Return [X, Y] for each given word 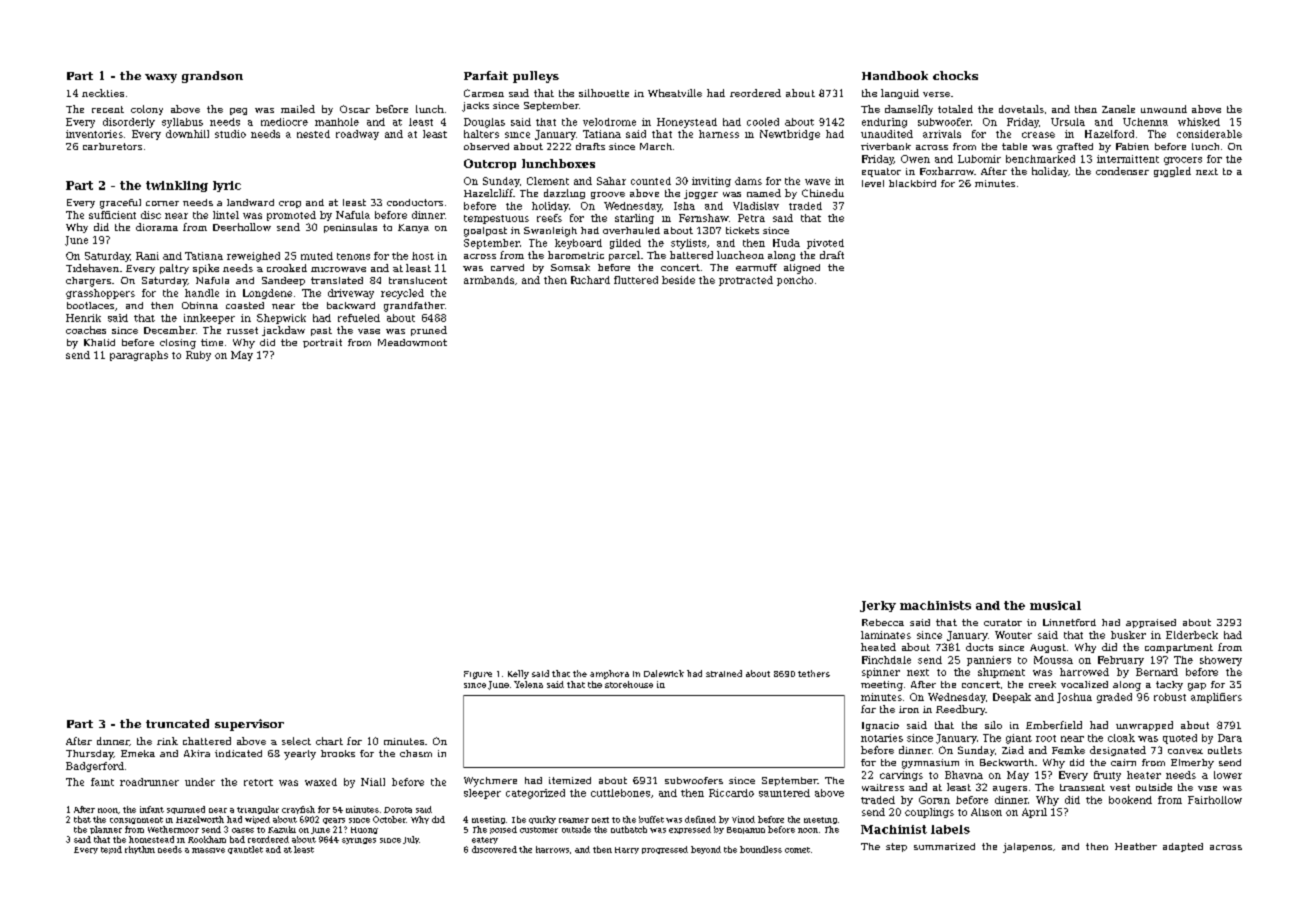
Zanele [1118, 109]
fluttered [636, 280]
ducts [979, 647]
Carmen [484, 93]
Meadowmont [412, 342]
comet [797, 850]
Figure [478, 675]
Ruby [198, 356]
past [321, 331]
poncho [795, 281]
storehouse [629, 684]
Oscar [355, 109]
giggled [1172, 172]
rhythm [140, 850]
